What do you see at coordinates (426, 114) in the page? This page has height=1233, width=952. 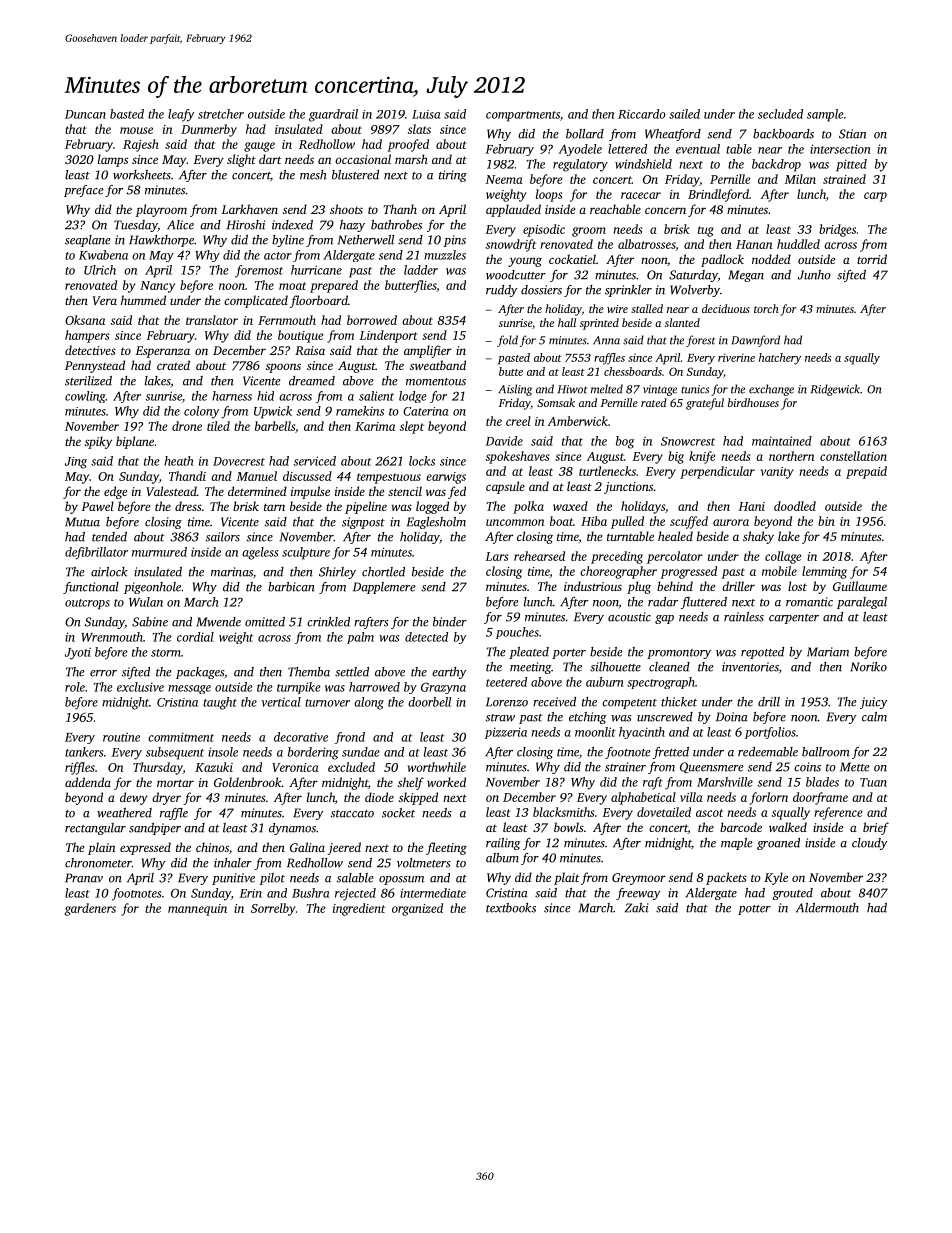 I see `Luisa` at bounding box center [426, 114].
